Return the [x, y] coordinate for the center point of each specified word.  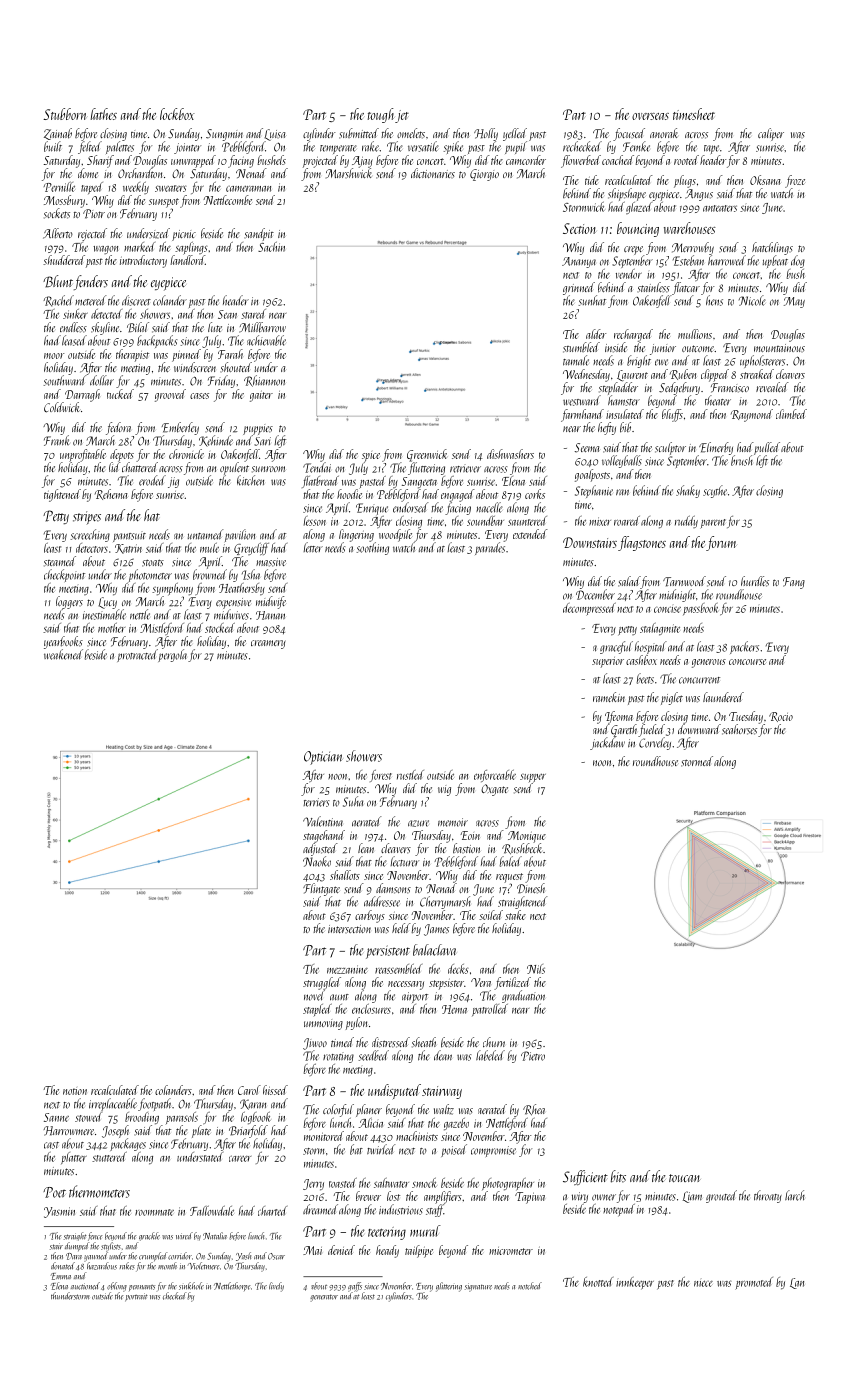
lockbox [177, 114]
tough [380, 115]
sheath [424, 1042]
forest [381, 776]
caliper [771, 134]
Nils [536, 969]
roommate [154, 1212]
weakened [63, 654]
